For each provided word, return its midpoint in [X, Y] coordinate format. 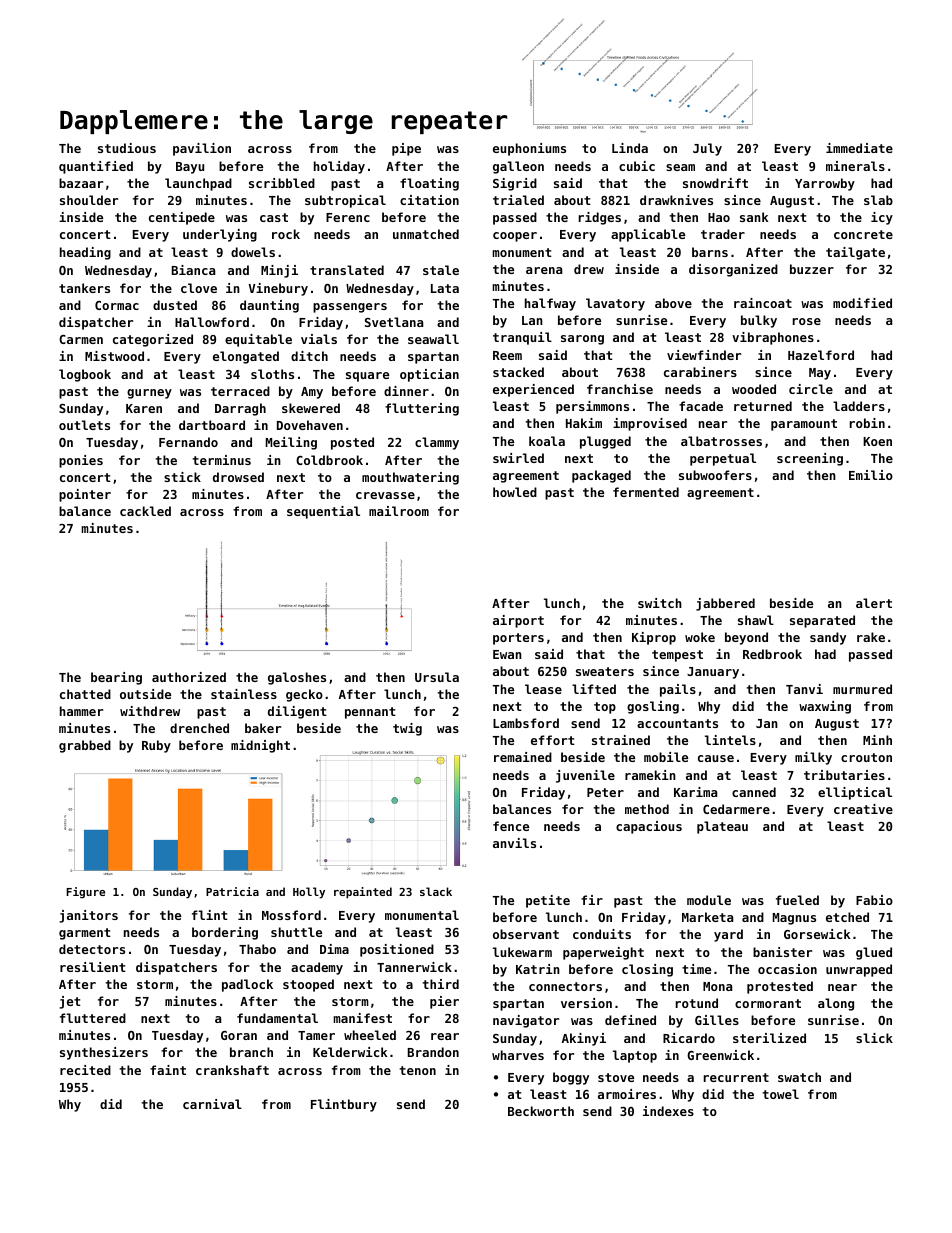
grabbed [85, 746]
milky [813, 758]
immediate [859, 148]
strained [621, 740]
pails [678, 690]
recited [85, 1070]
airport [518, 621]
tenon [417, 1070]
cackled [145, 511]
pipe [406, 149]
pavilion [202, 149]
